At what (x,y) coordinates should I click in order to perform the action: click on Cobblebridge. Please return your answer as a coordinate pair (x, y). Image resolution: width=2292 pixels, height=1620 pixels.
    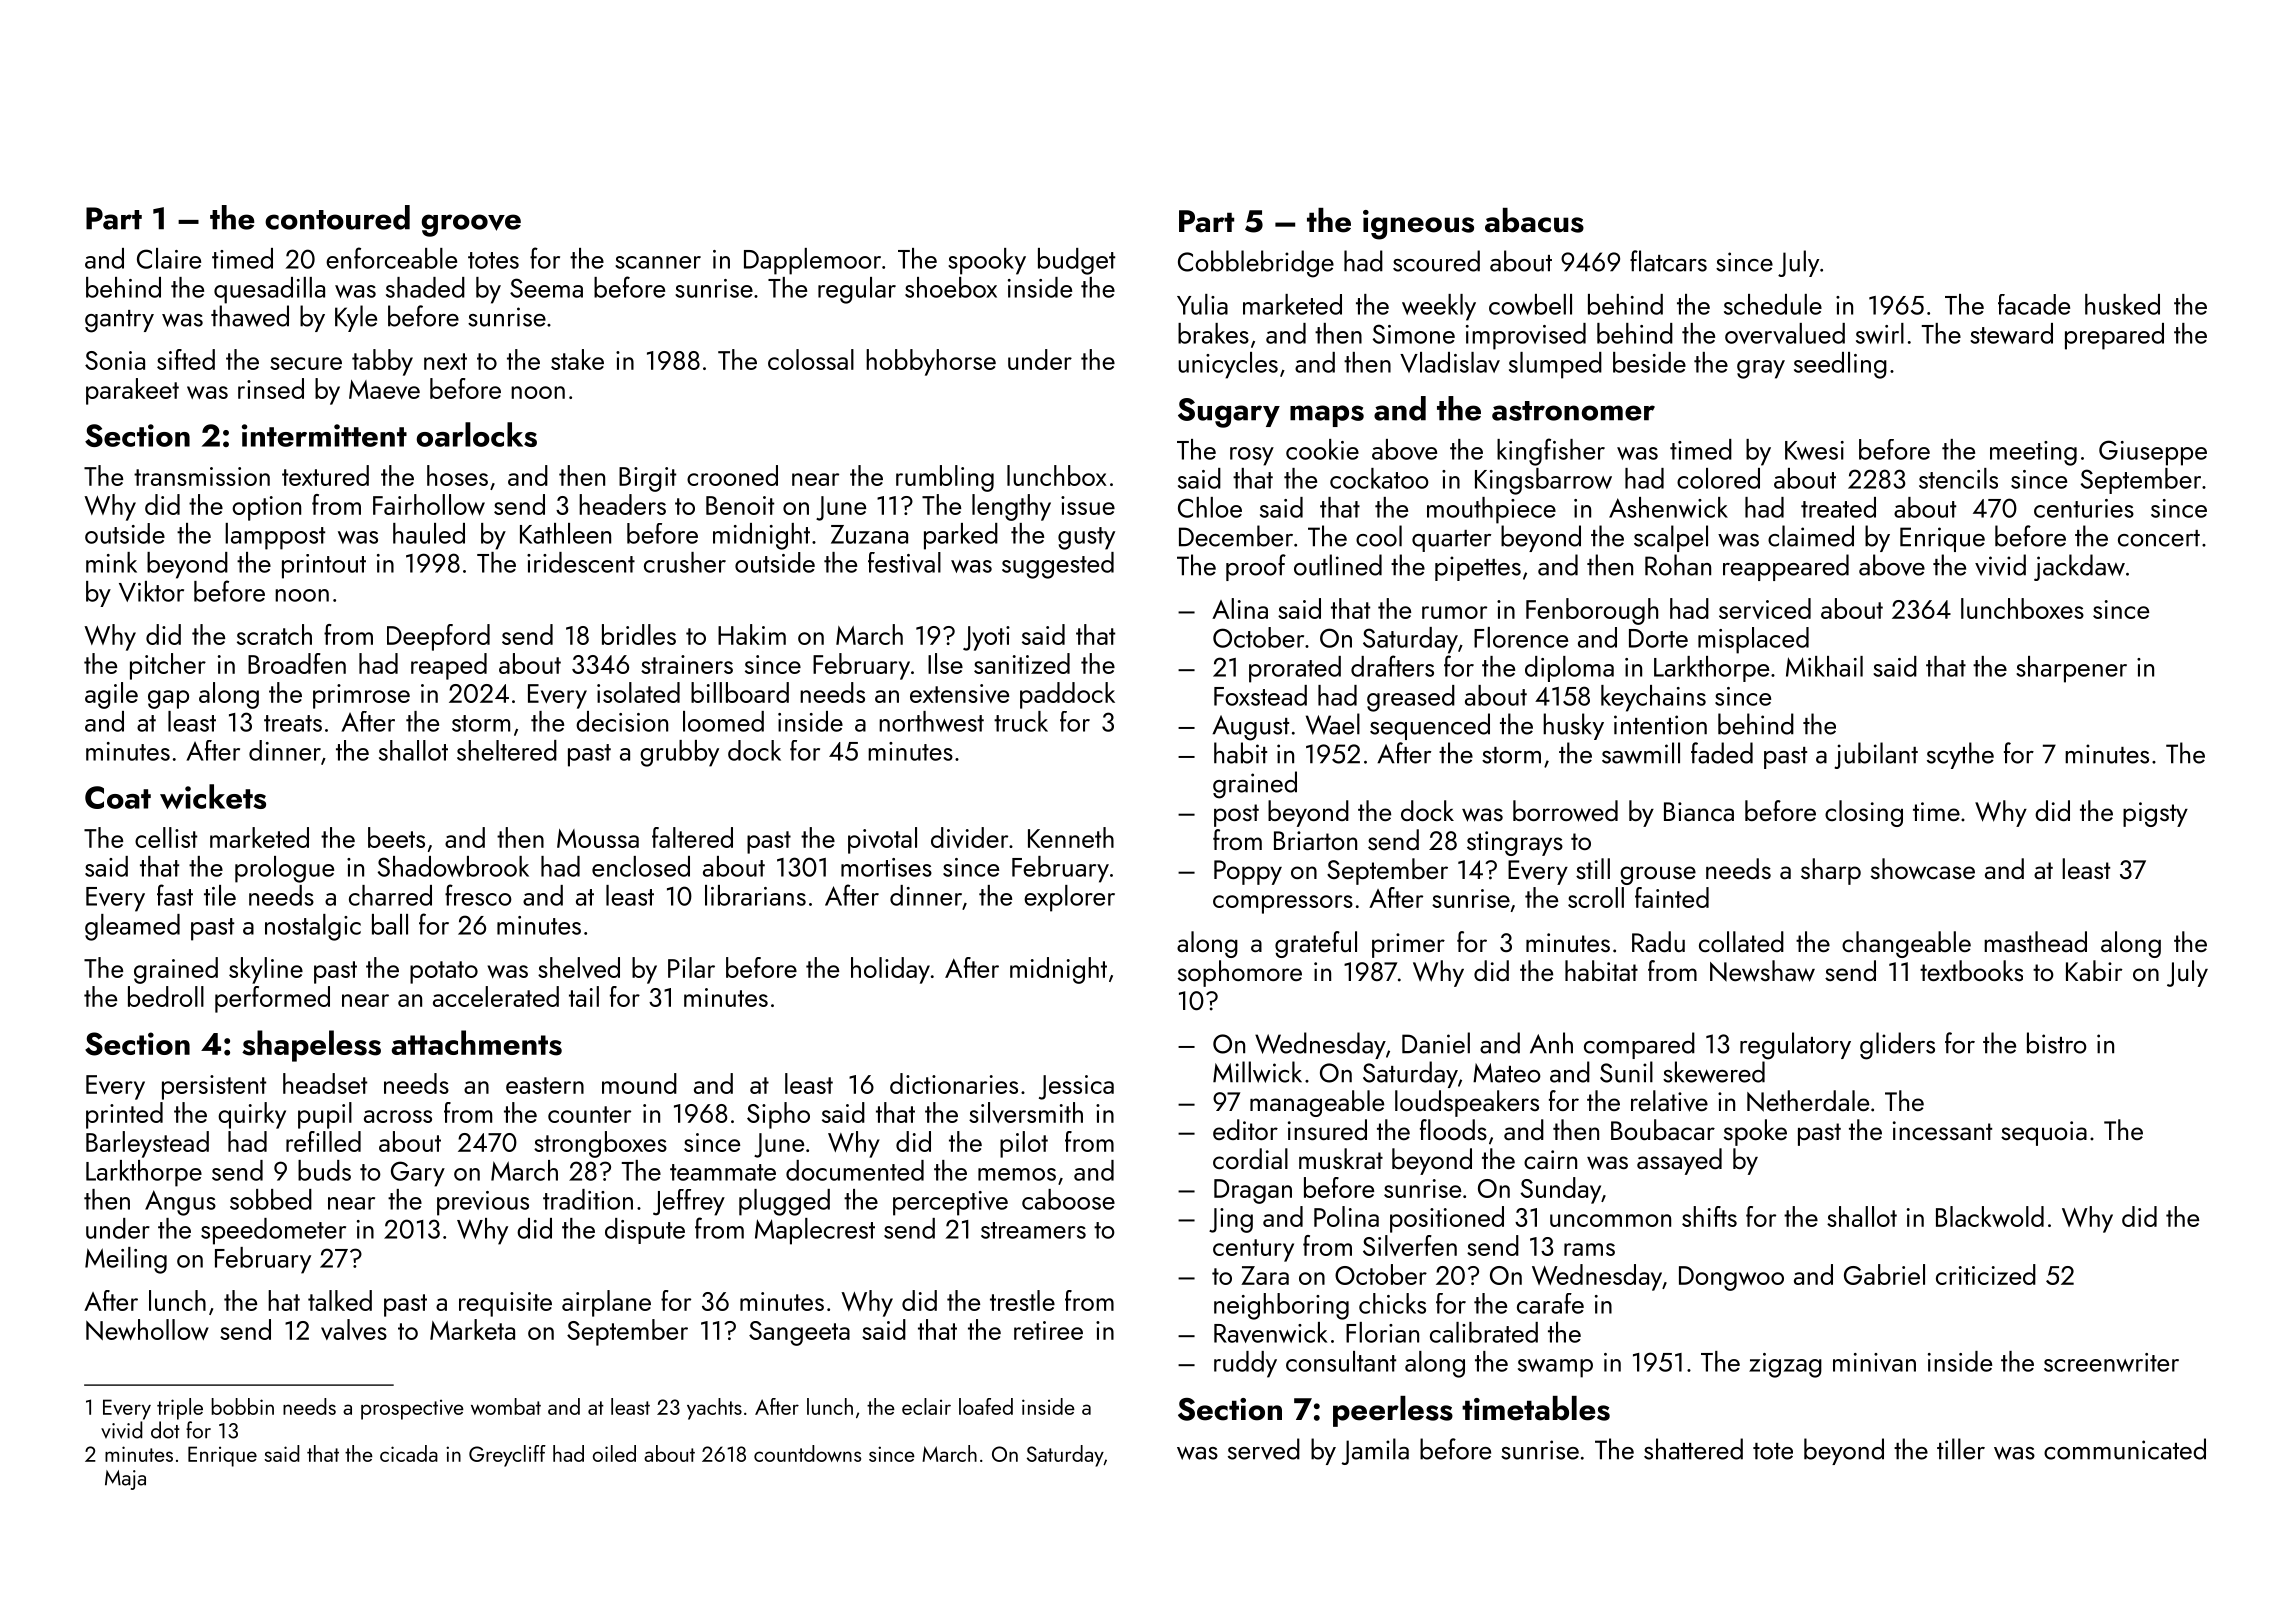
    Looking at the image, I should click on (1256, 264).
